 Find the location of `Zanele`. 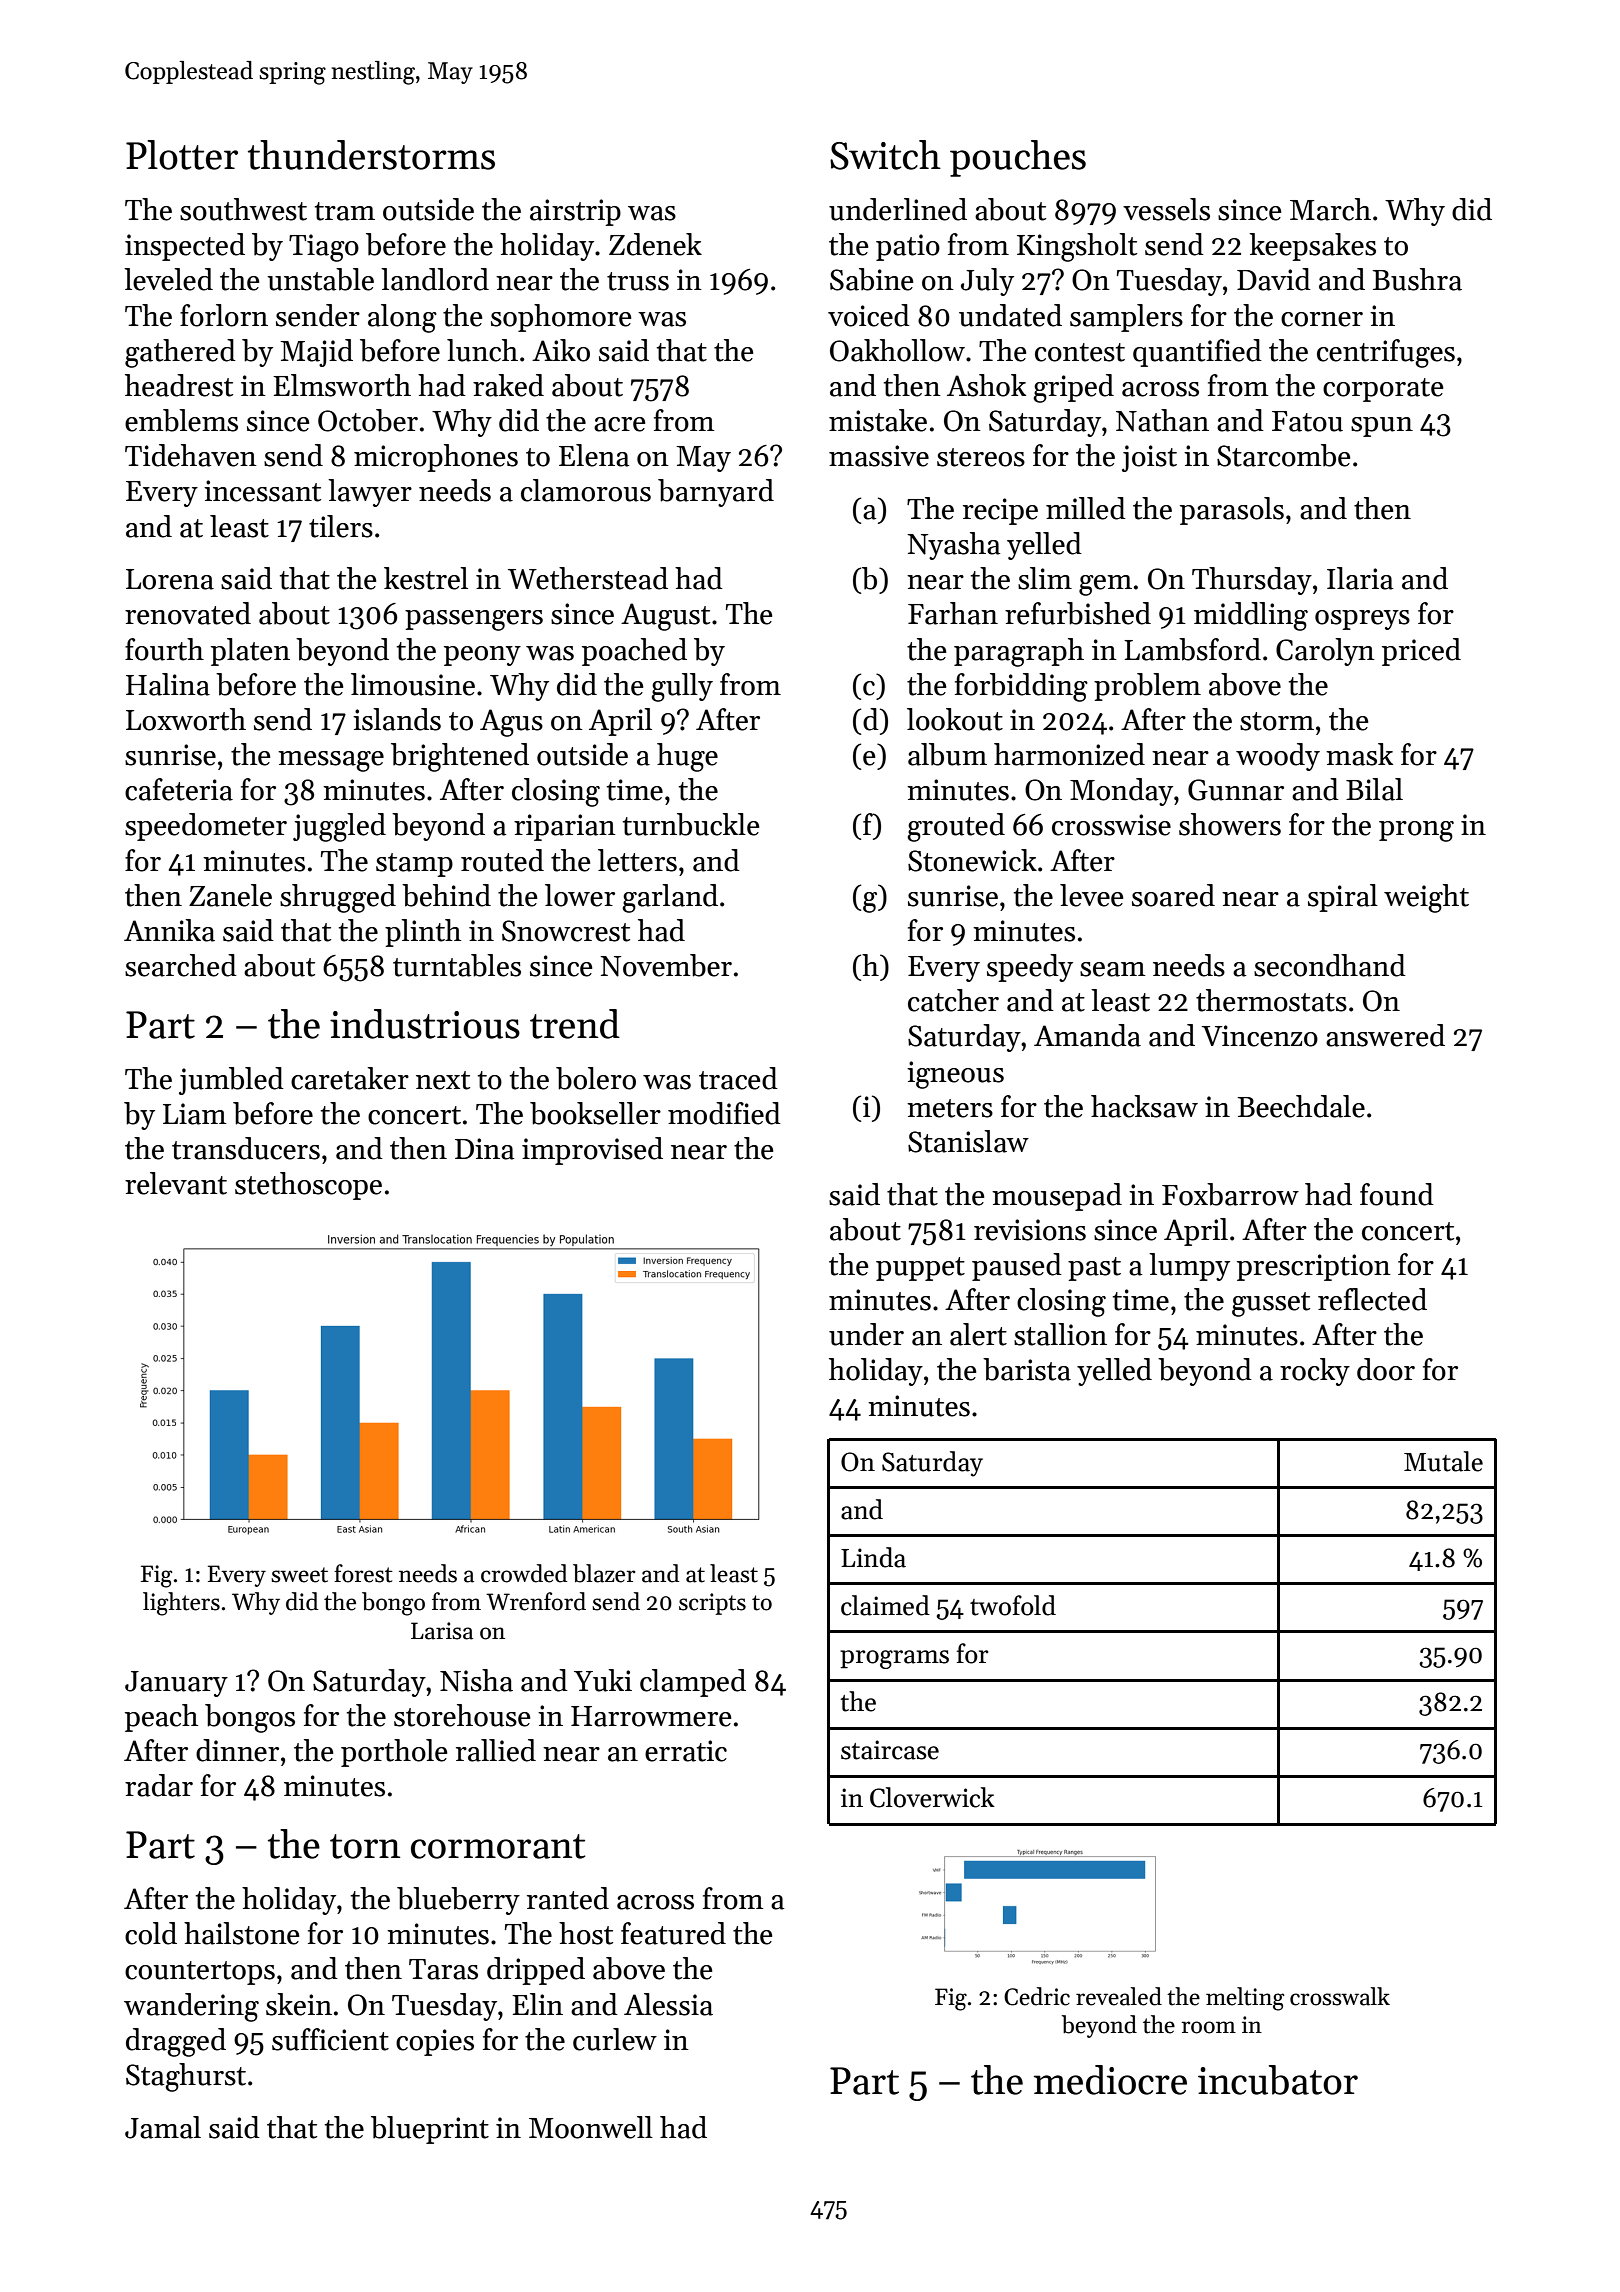

Zanele is located at coordinates (230, 895).
